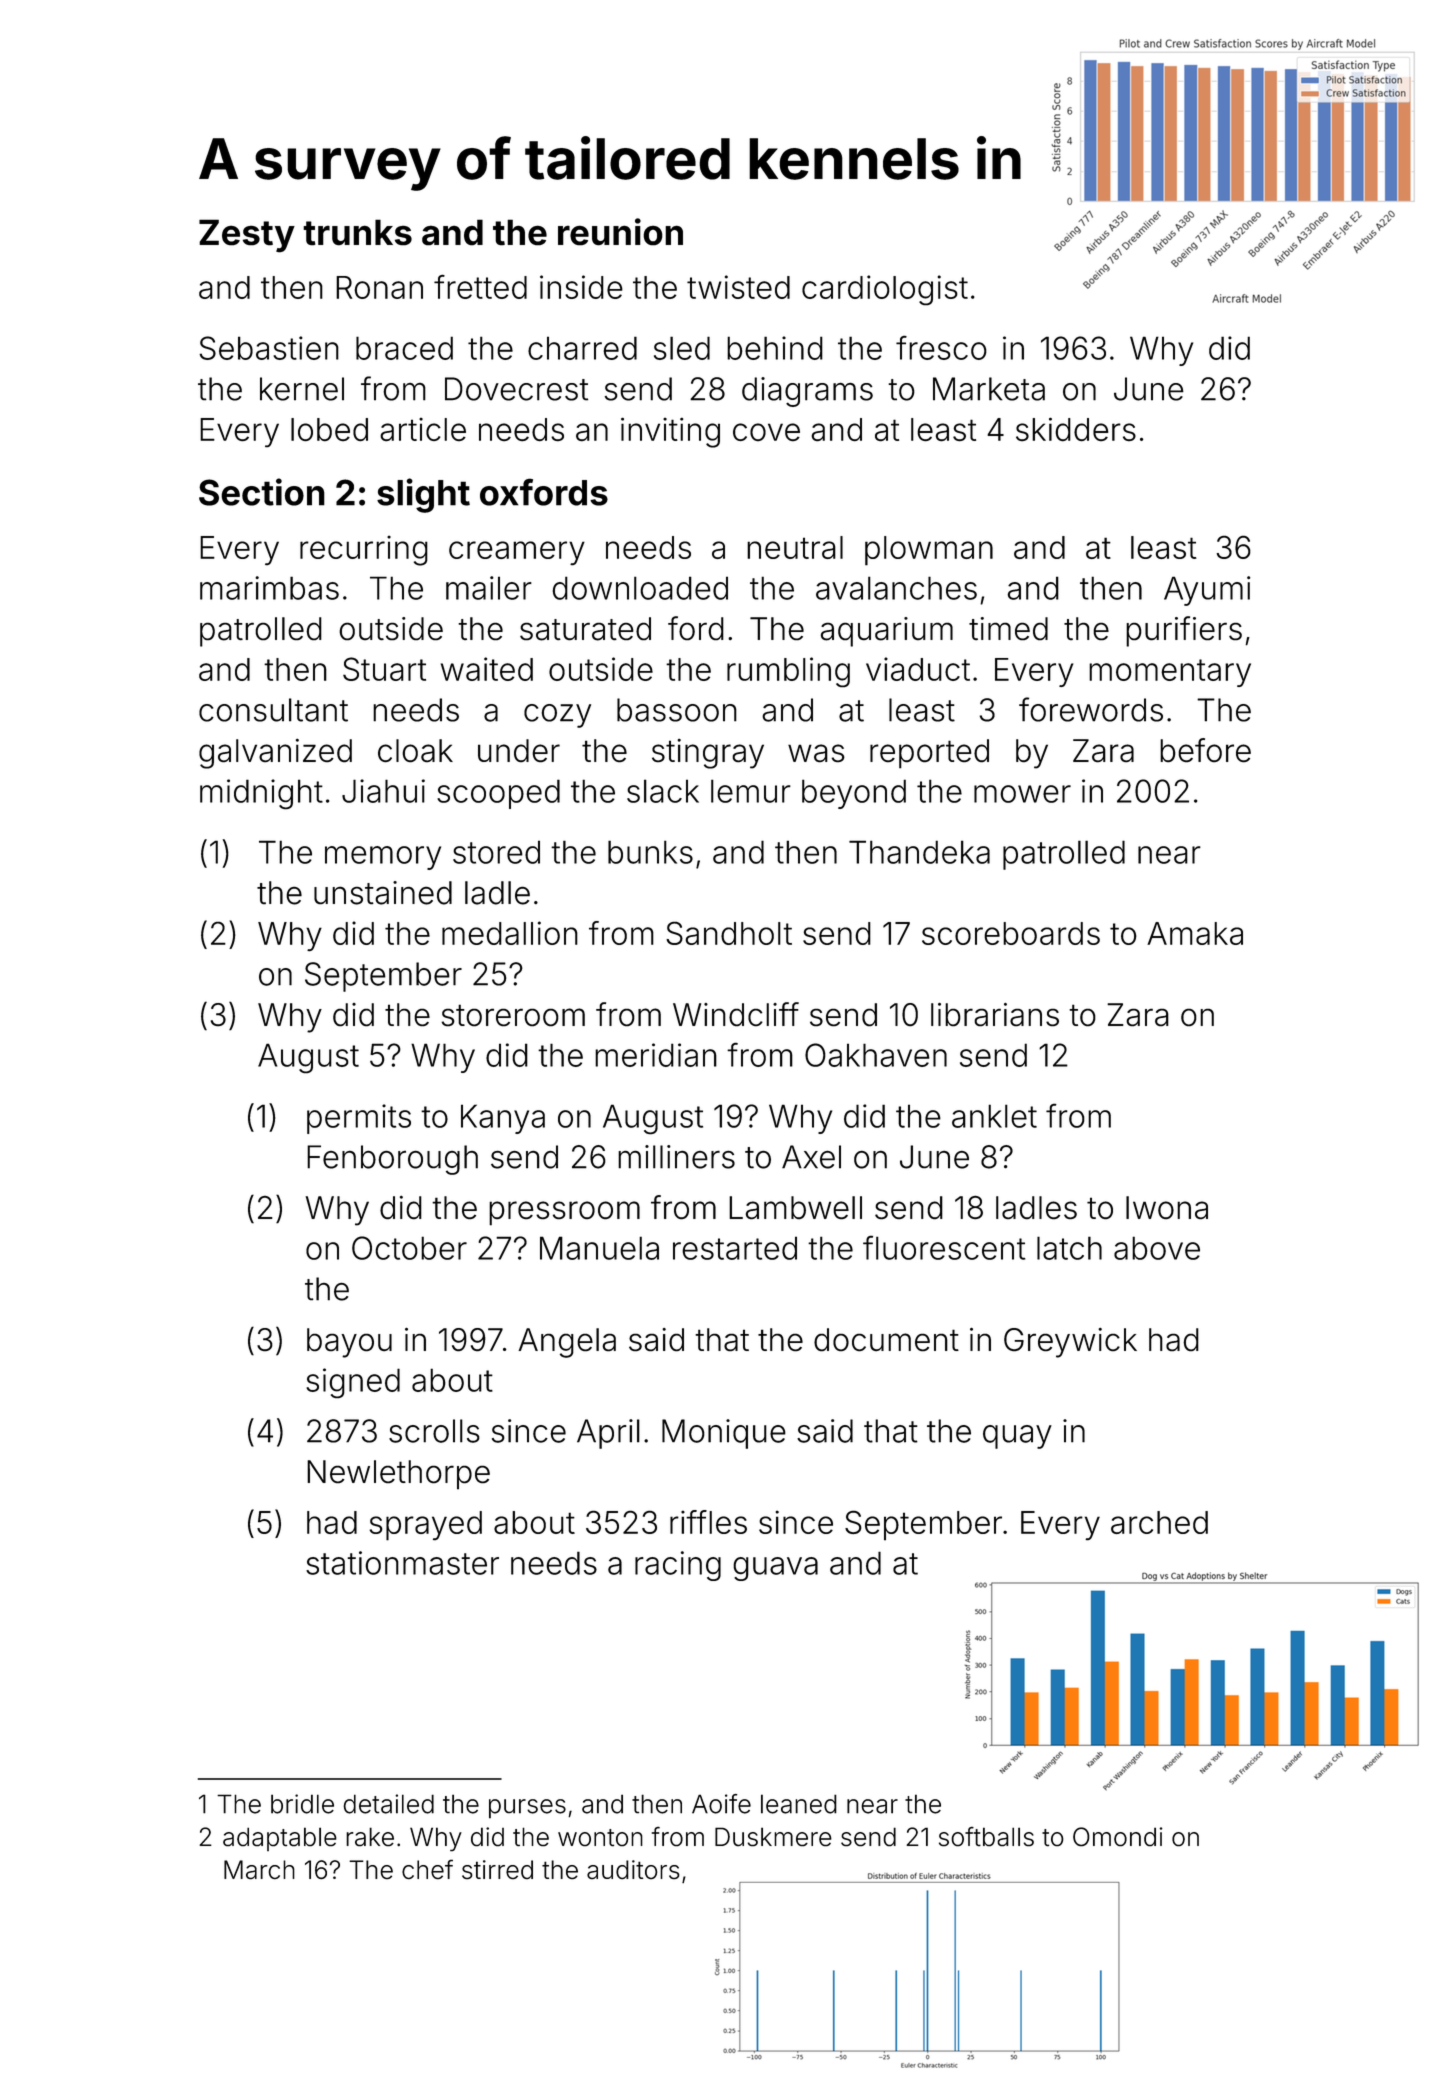  What do you see at coordinates (388, 1804) in the document?
I see `detailed` at bounding box center [388, 1804].
